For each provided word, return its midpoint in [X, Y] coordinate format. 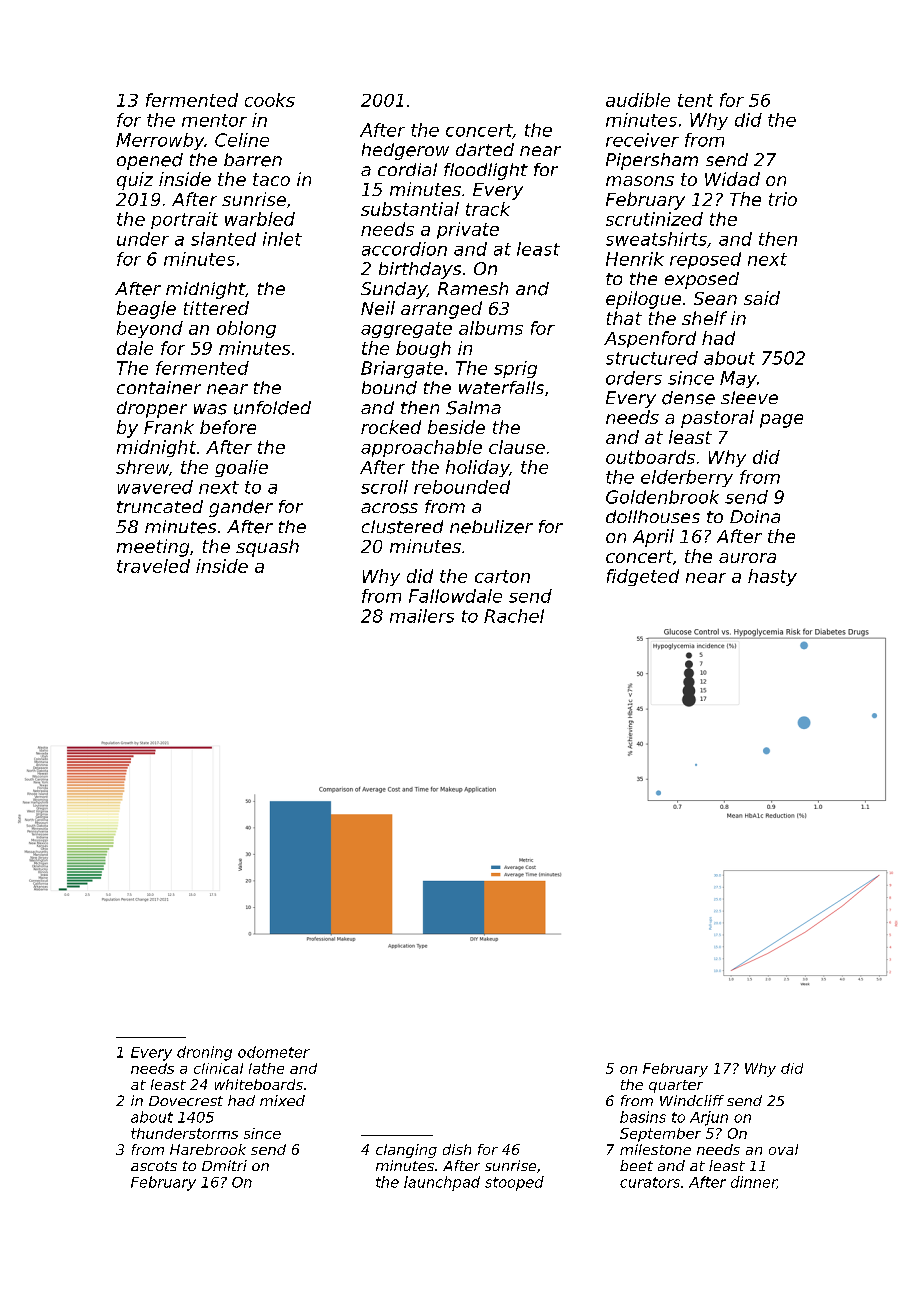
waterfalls [501, 387]
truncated [160, 506]
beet [636, 1165]
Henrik [635, 259]
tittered [216, 308]
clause [517, 447]
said [762, 298]
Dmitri [224, 1165]
